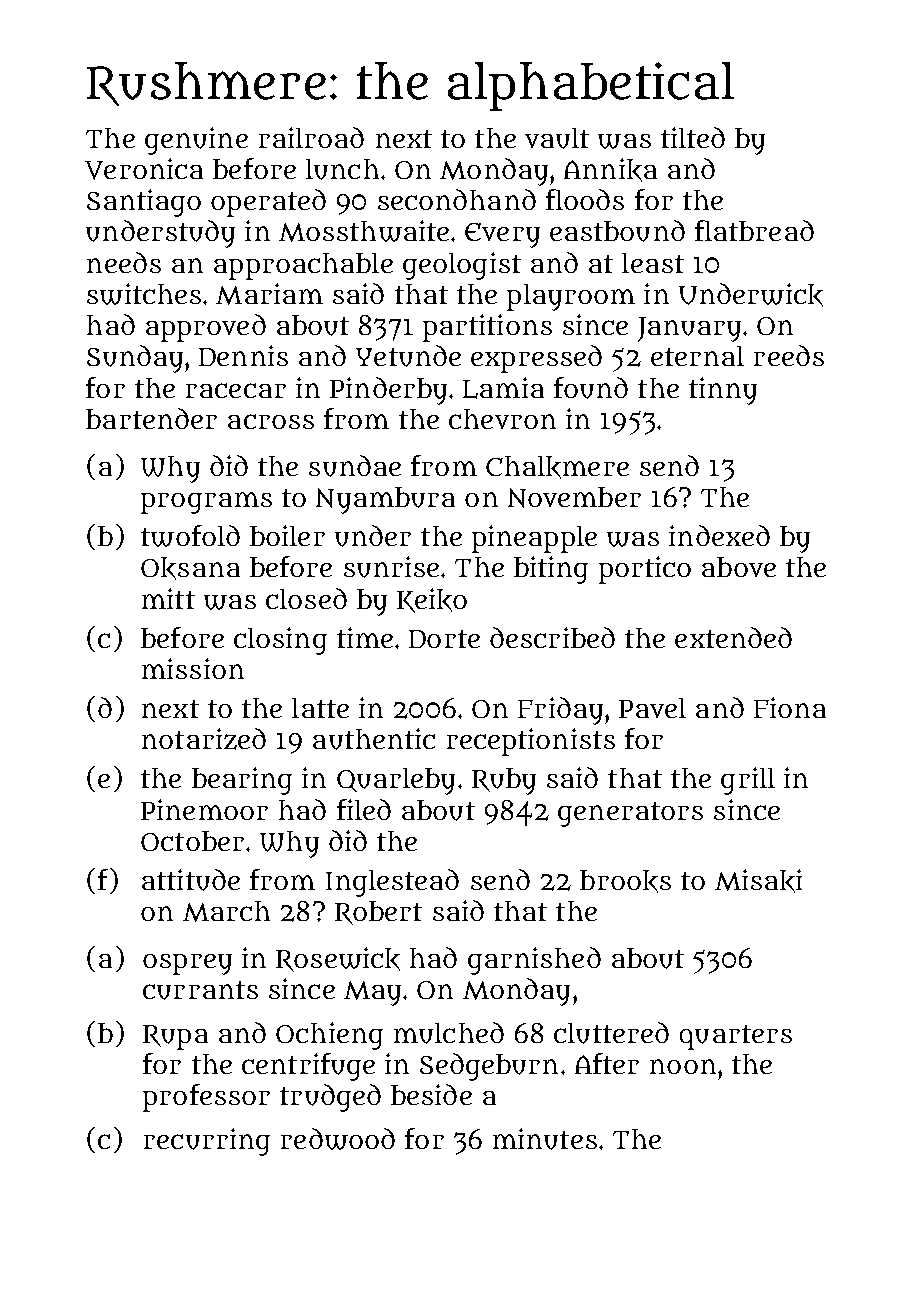 The height and width of the screenshot is (1311, 924). Describe the element at coordinates (693, 137) in the screenshot. I see `tilted` at that location.
